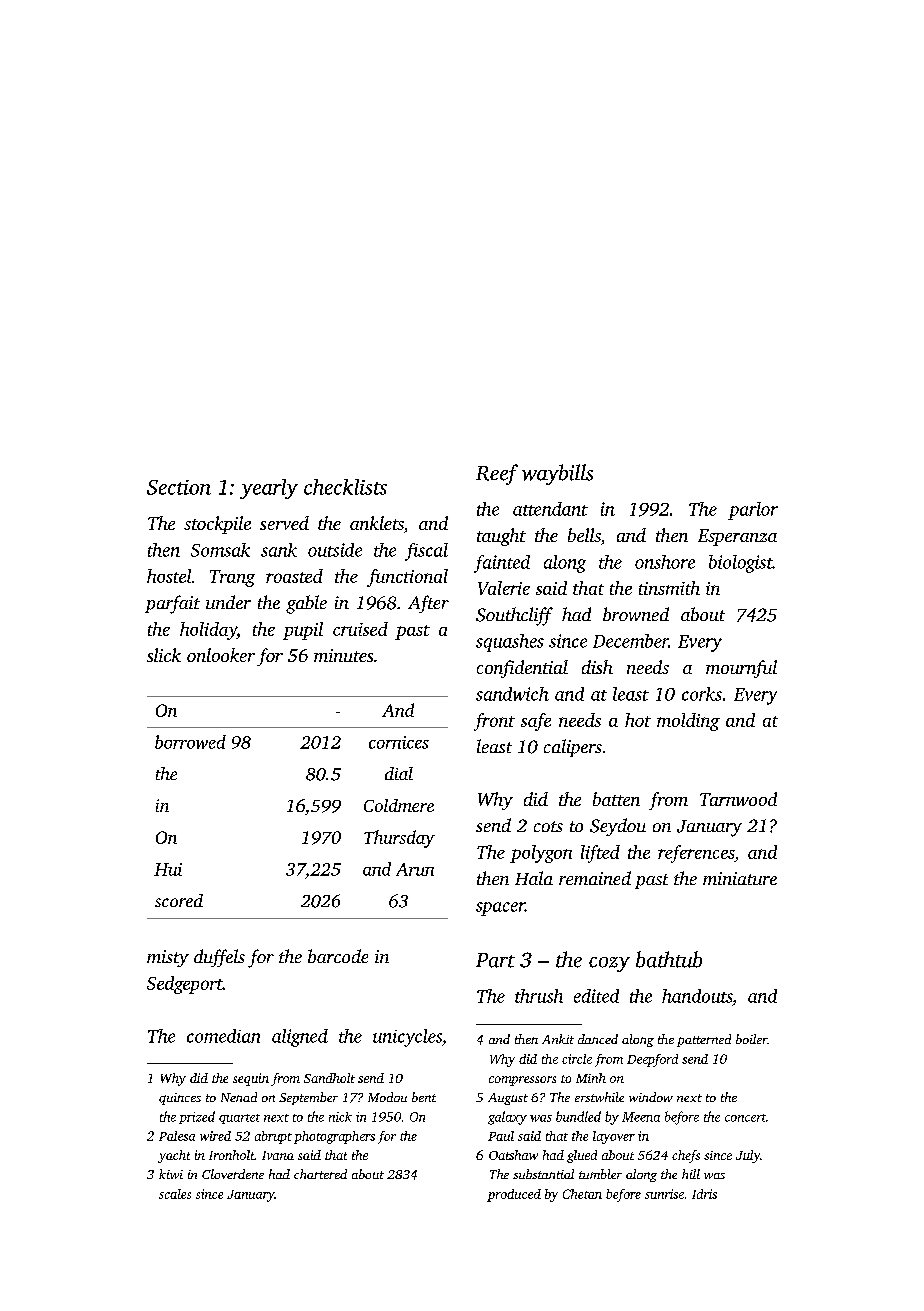  I want to click on patterned, so click(704, 1040).
